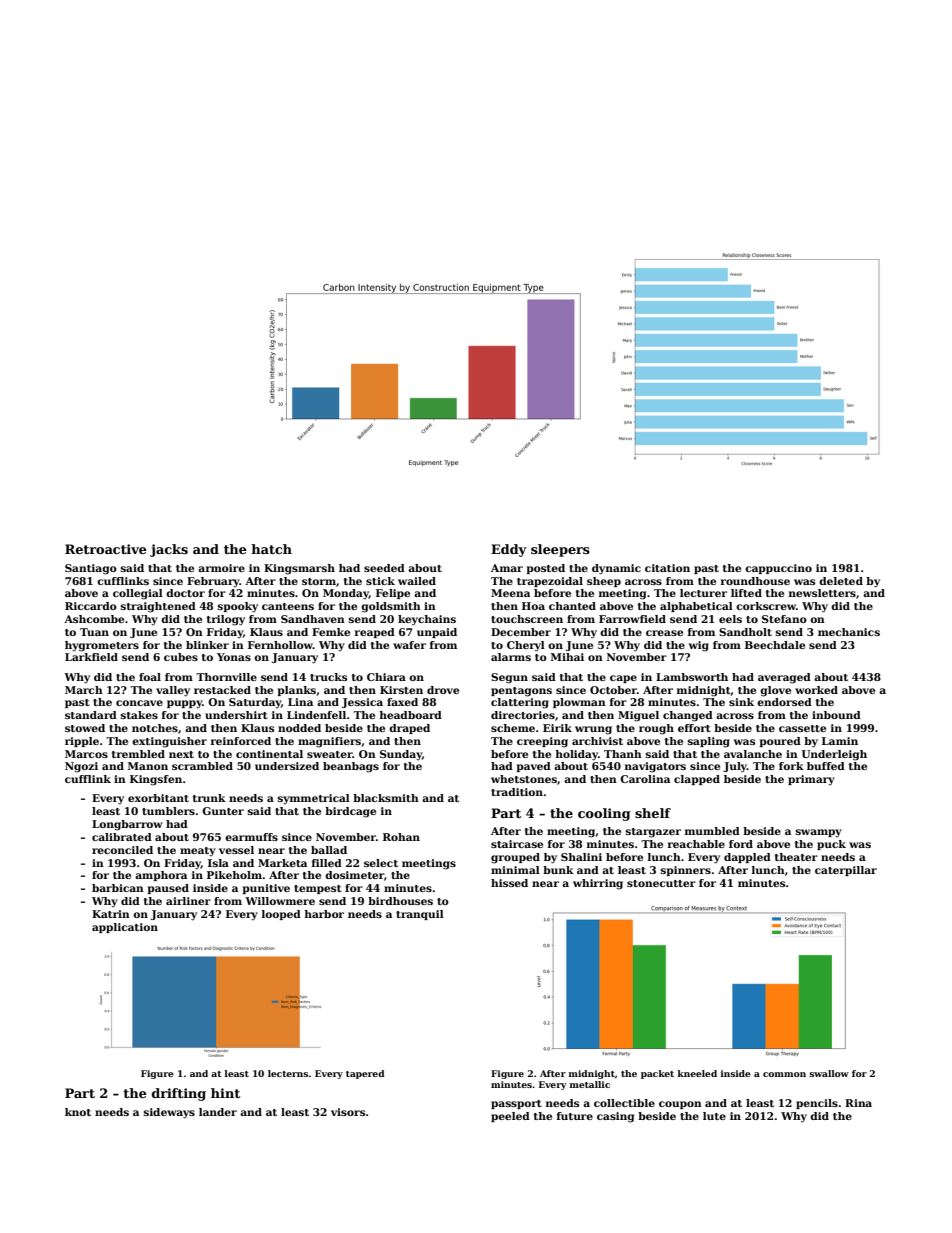 The width and height of the image is (952, 1233). What do you see at coordinates (139, 703) in the image?
I see `concave` at bounding box center [139, 703].
